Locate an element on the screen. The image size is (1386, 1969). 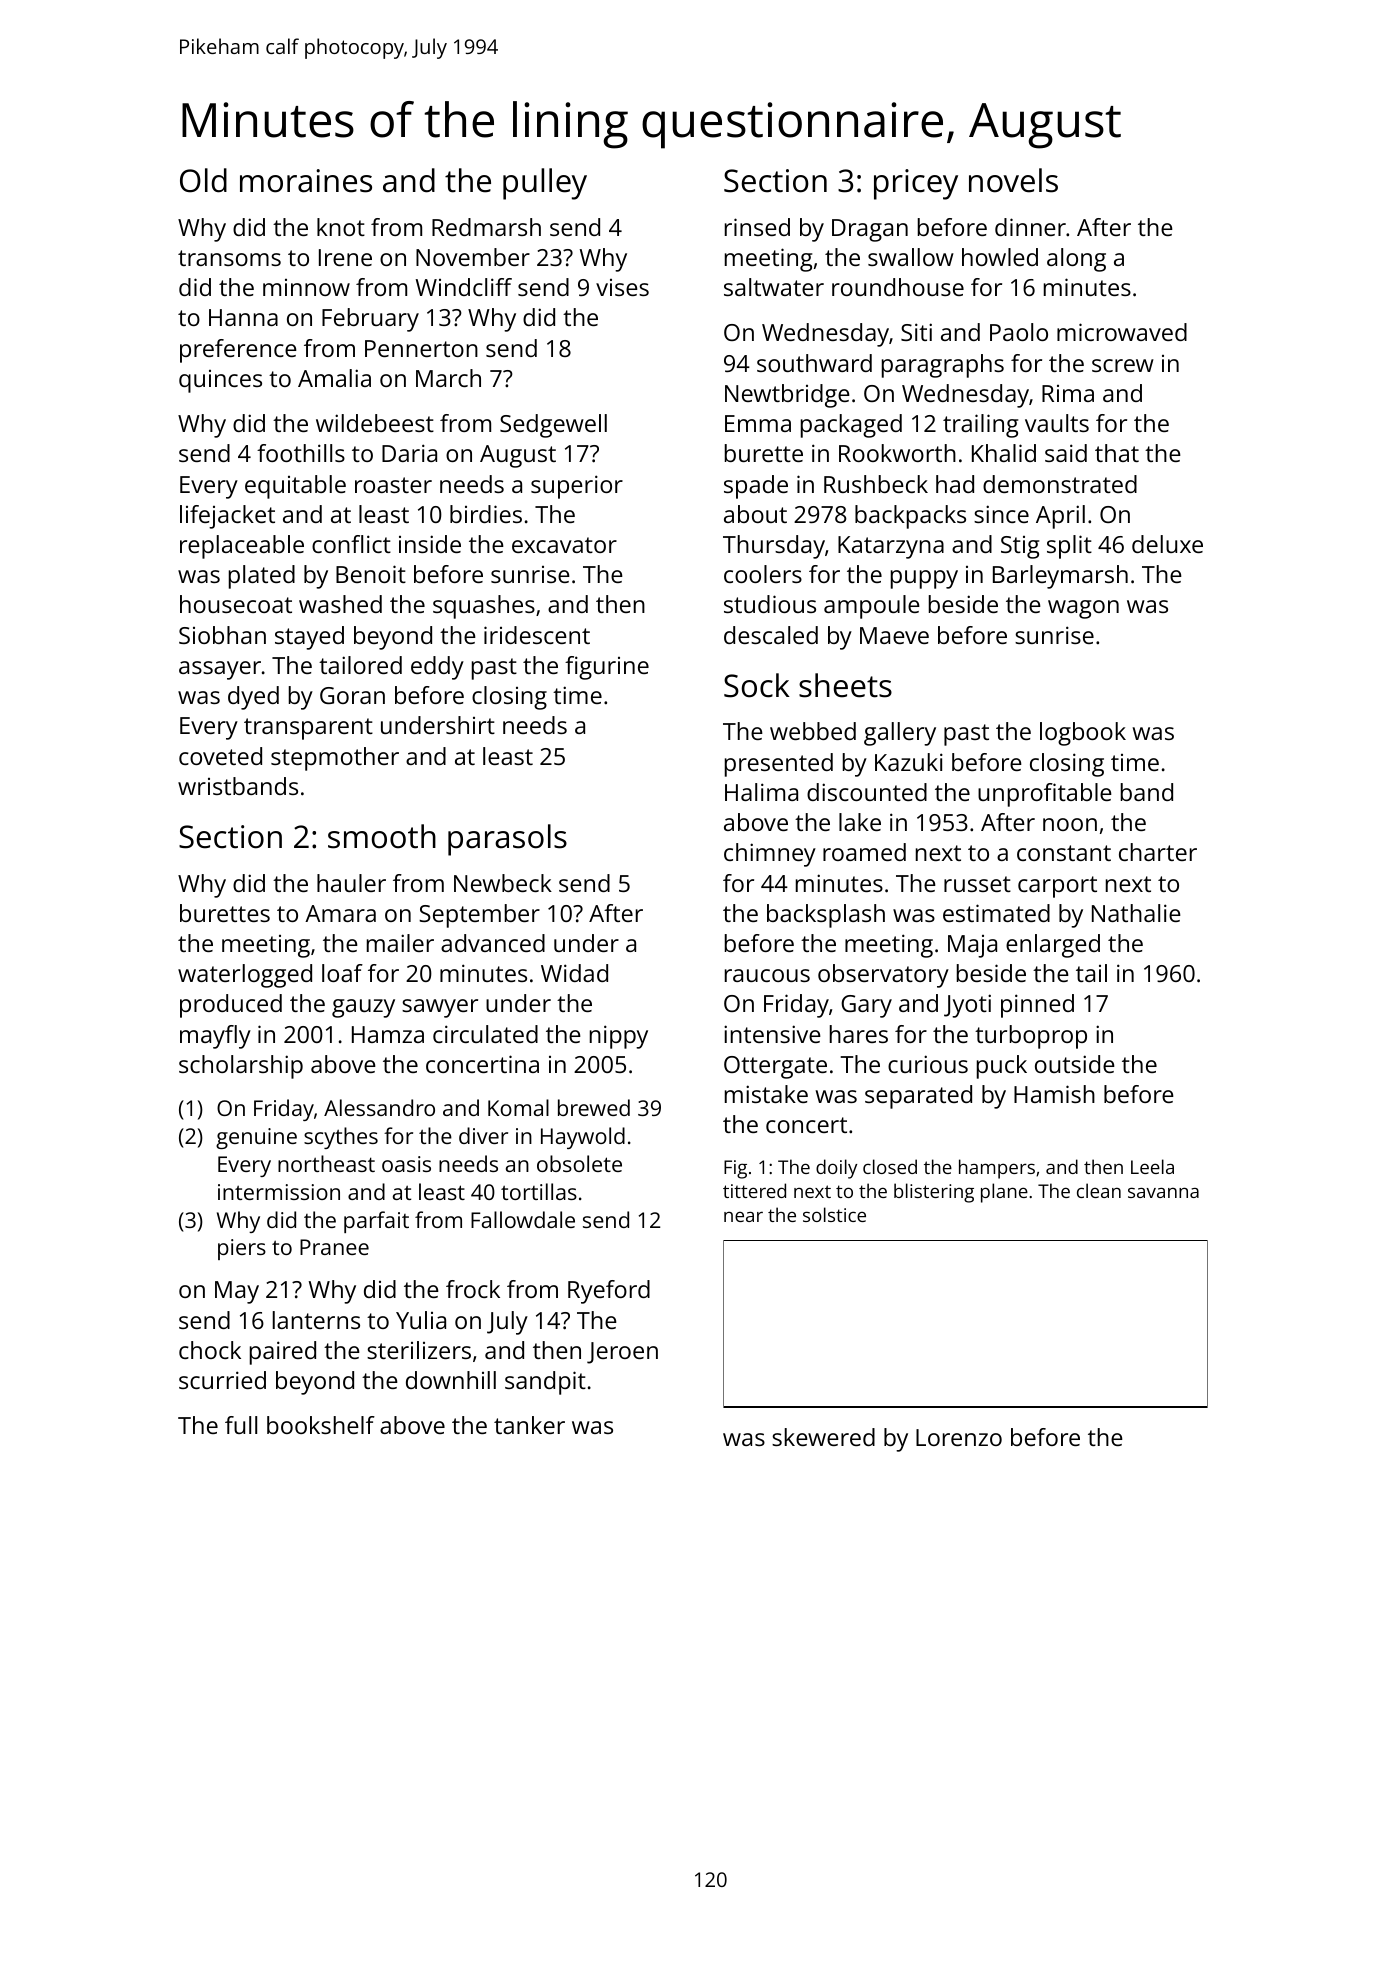
rinsed is located at coordinates (757, 227).
